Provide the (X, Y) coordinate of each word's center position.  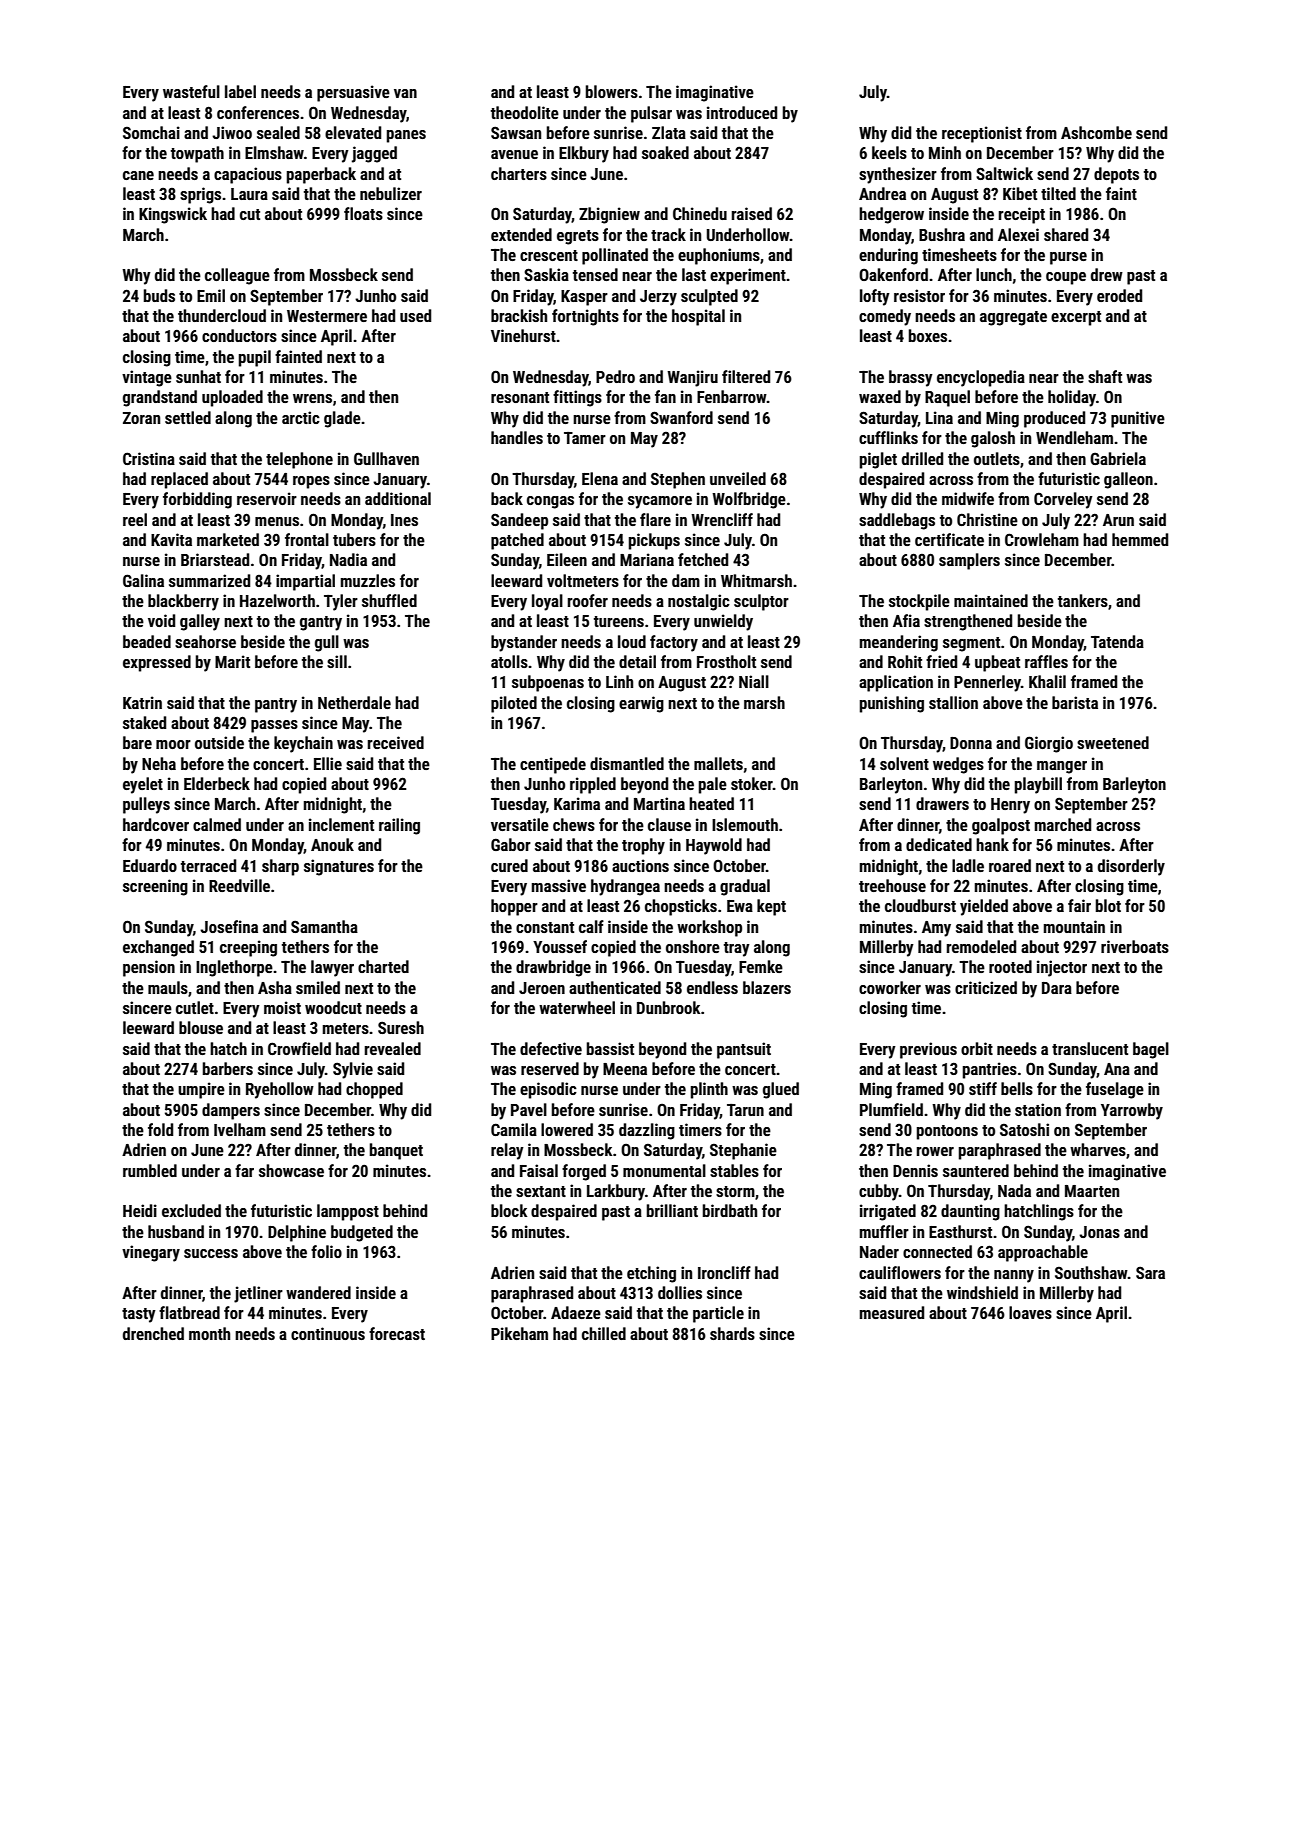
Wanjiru (692, 378)
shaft (1105, 376)
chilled (604, 1333)
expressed (157, 663)
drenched (153, 1333)
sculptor (761, 602)
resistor (919, 295)
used (415, 315)
